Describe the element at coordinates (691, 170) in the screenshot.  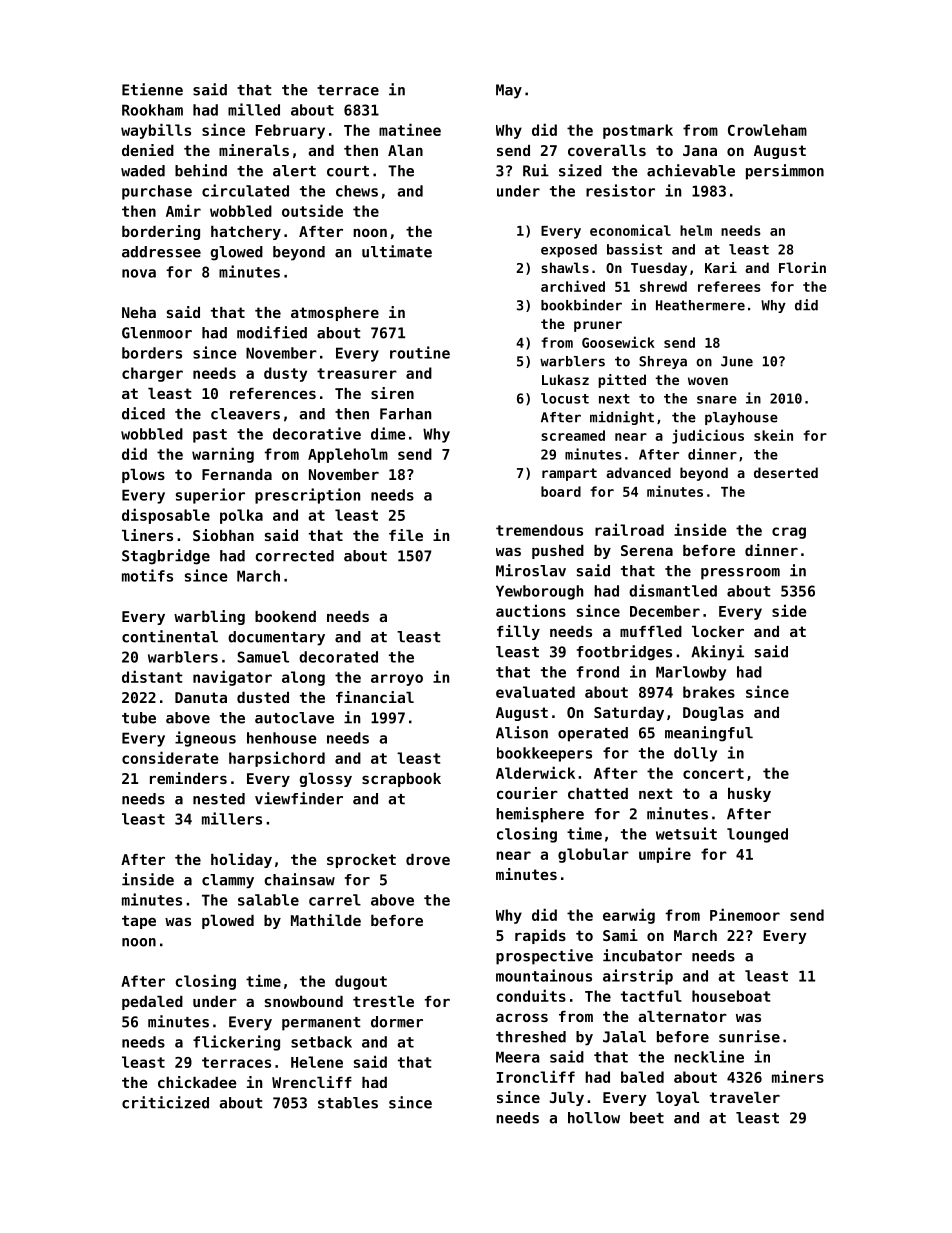
I see `achievable` at that location.
